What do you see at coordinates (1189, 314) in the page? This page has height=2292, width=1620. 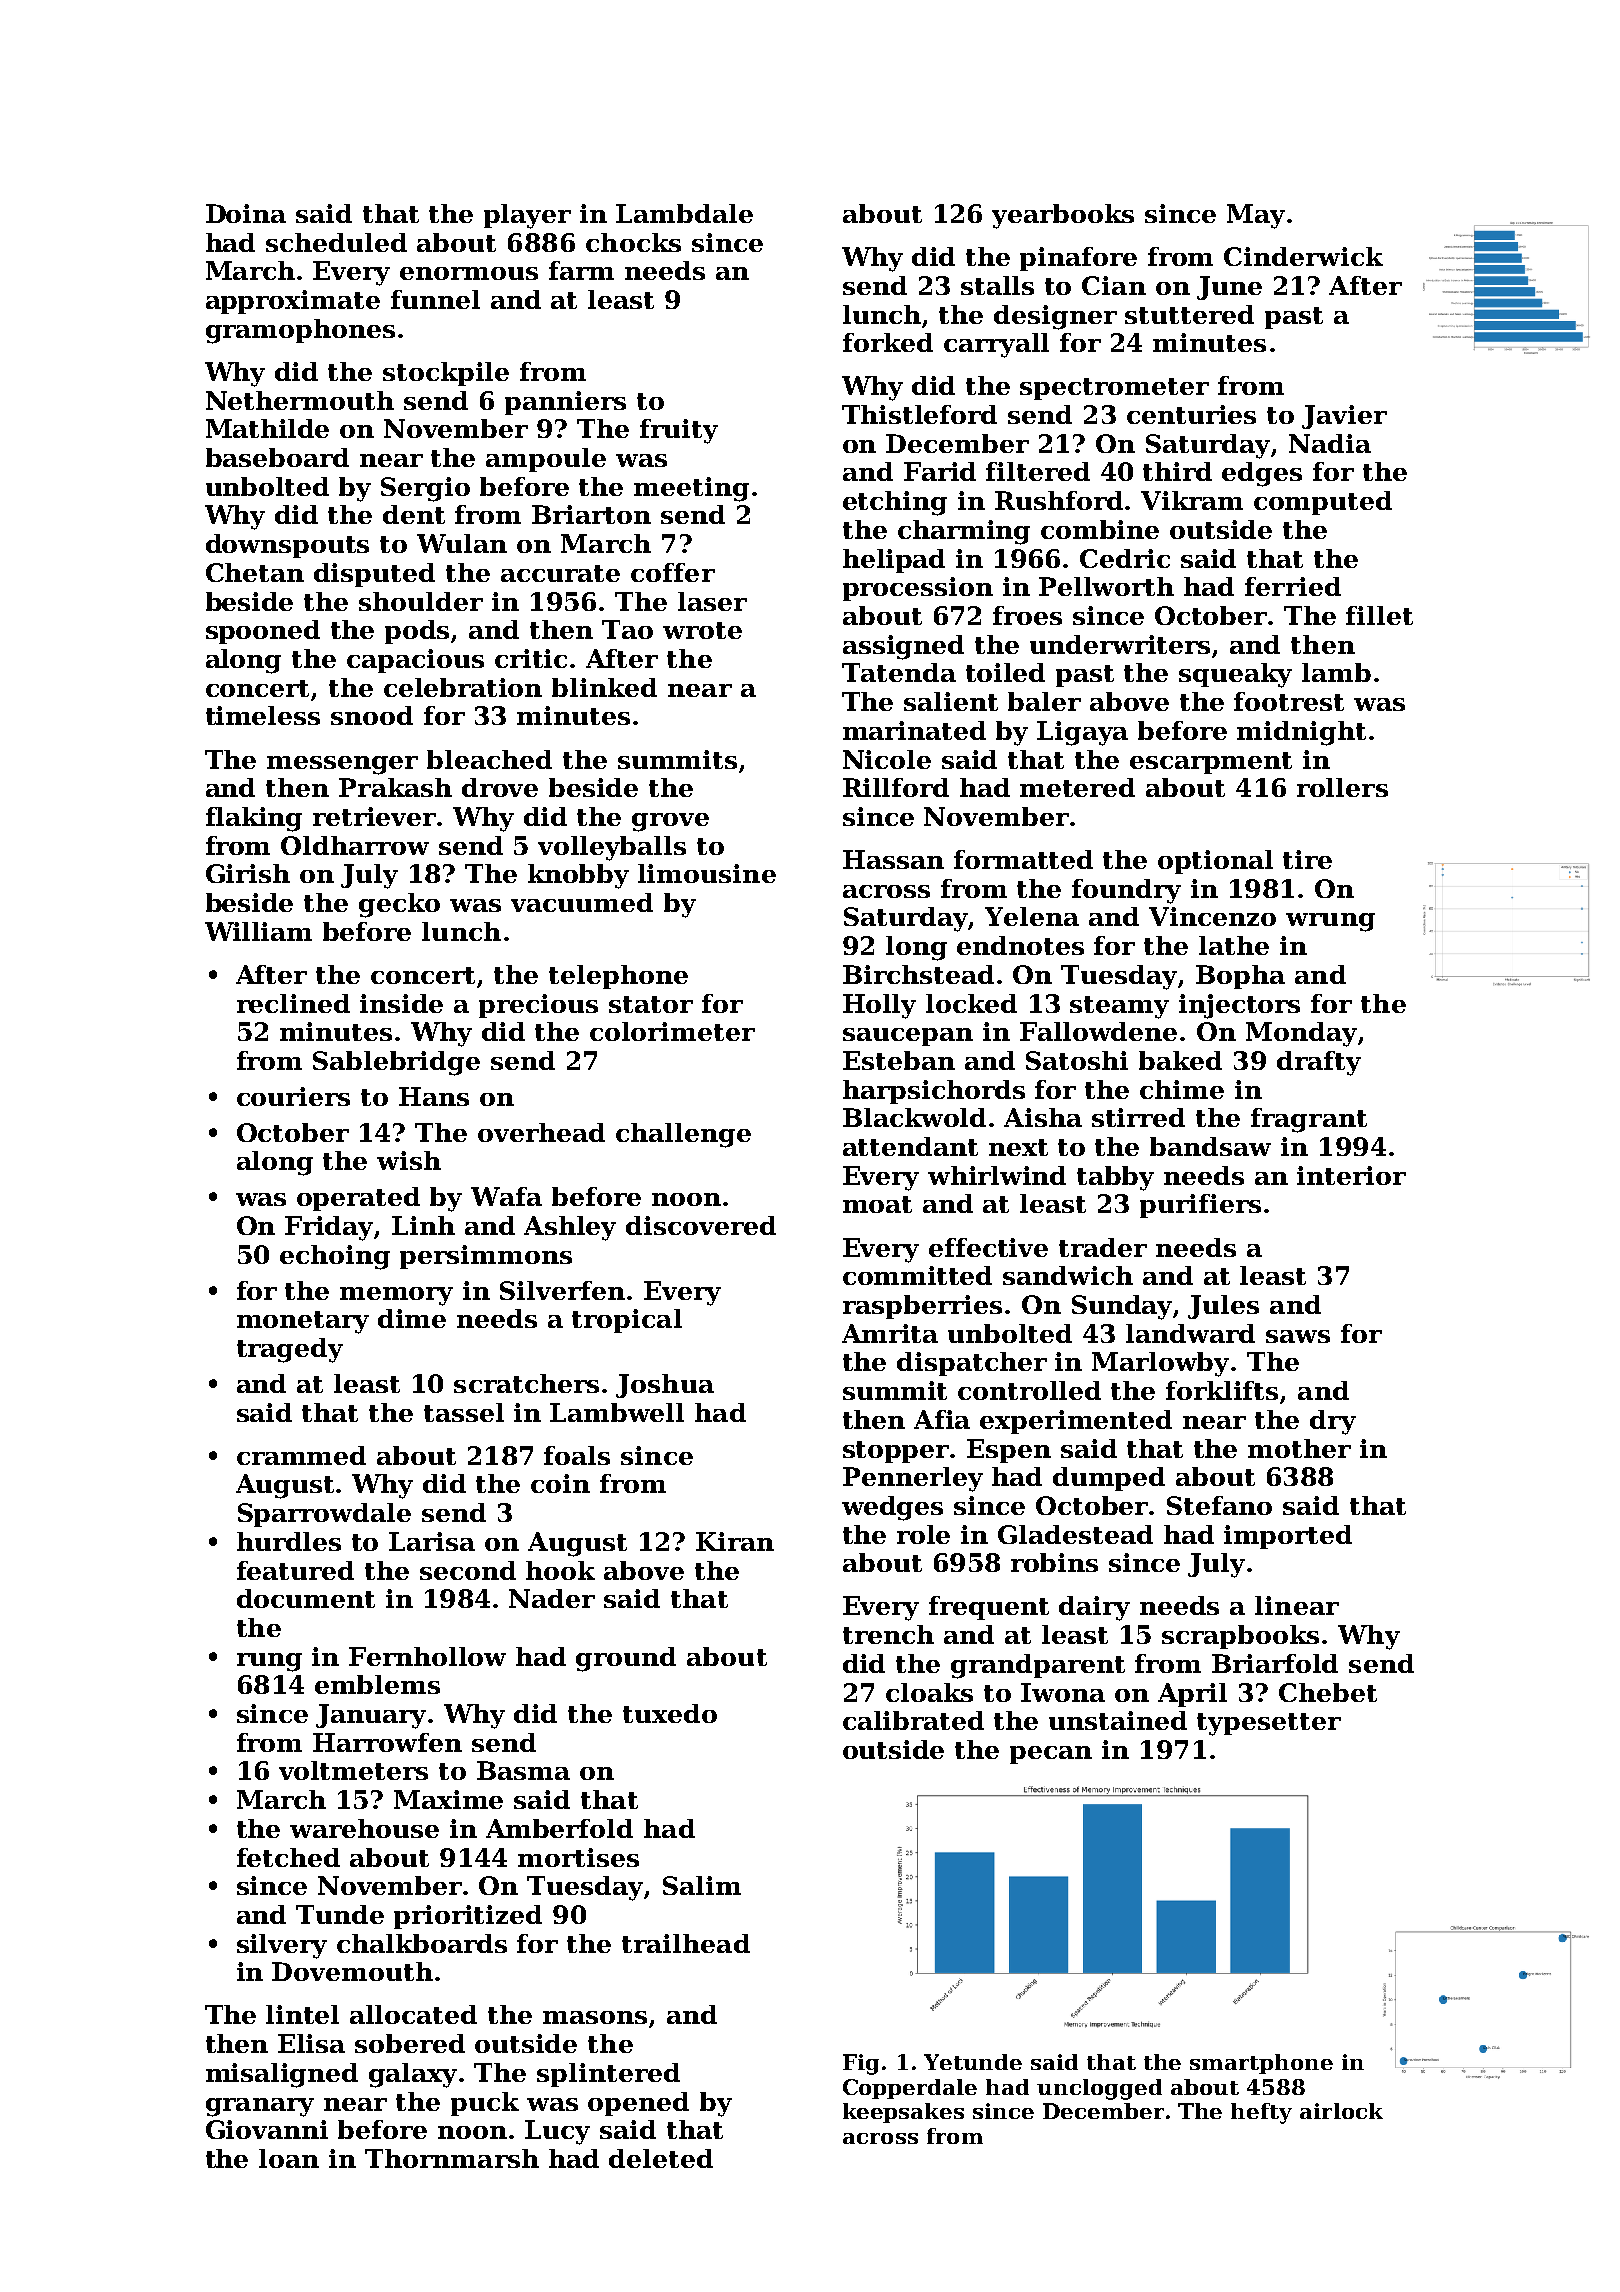 I see `stuttered` at bounding box center [1189, 314].
